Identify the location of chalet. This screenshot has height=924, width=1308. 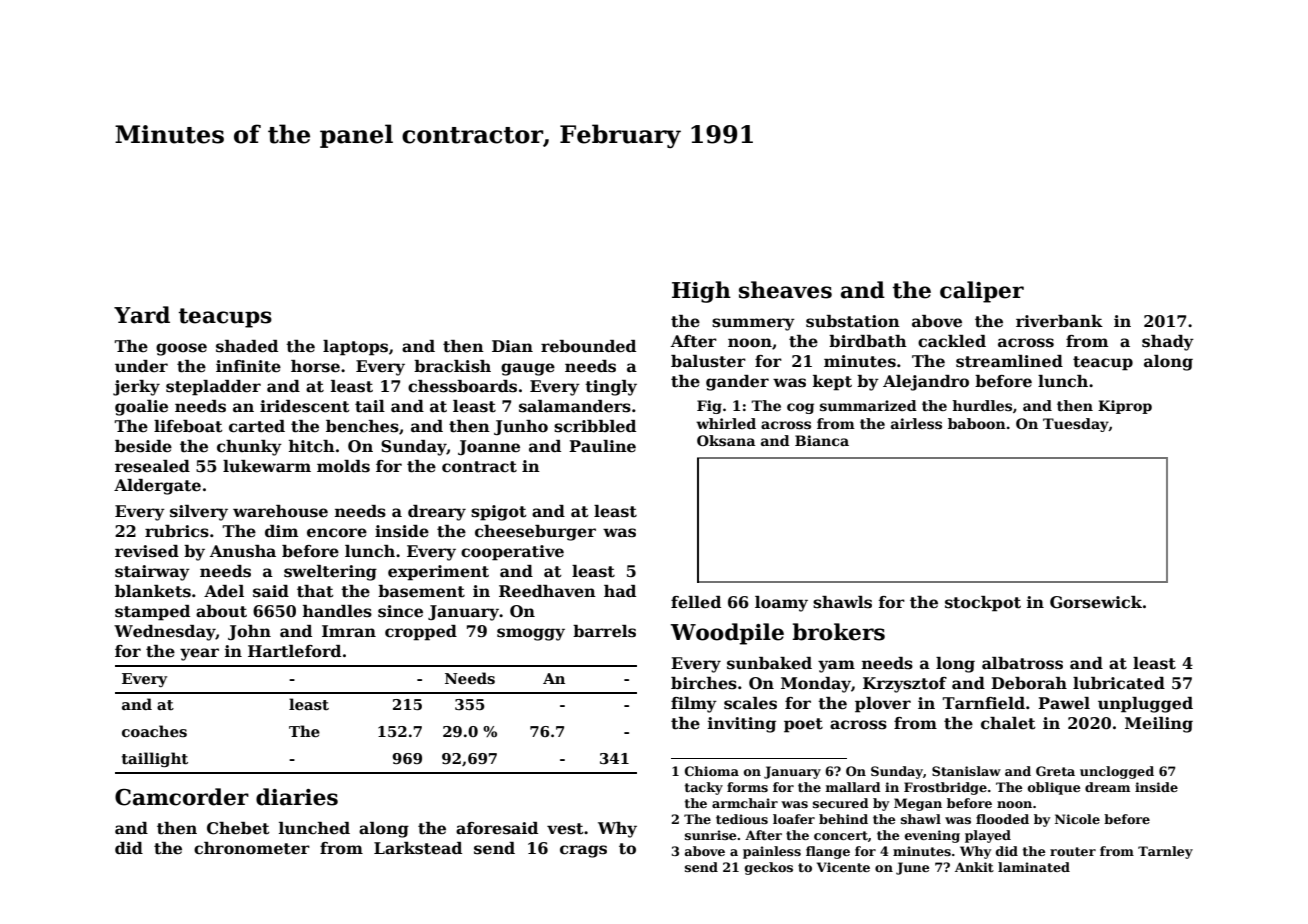
(1008, 723).
